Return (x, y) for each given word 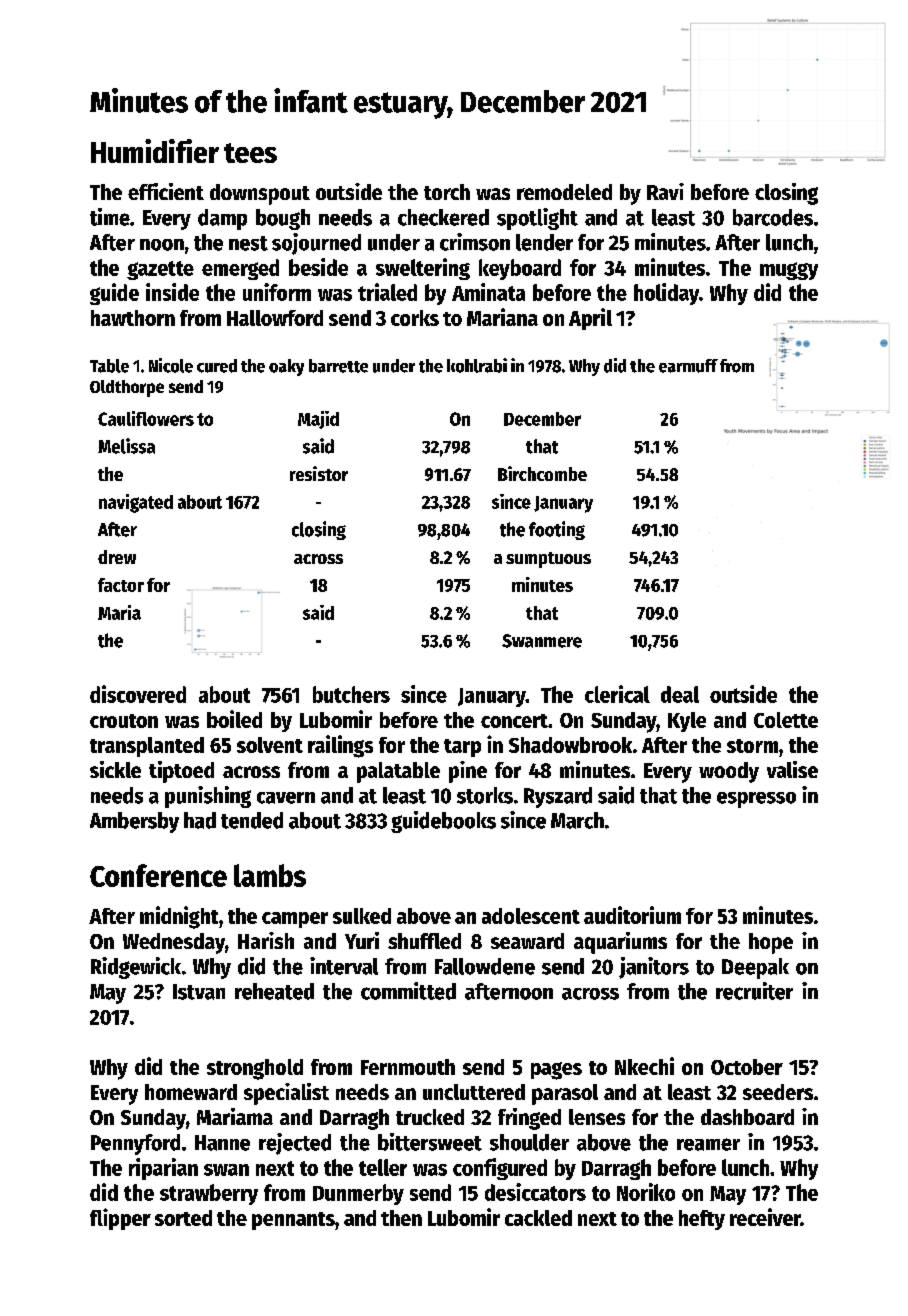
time (110, 217)
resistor (319, 473)
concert (514, 721)
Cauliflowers (146, 418)
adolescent (531, 916)
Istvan (199, 992)
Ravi (665, 191)
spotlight (537, 219)
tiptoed (181, 772)
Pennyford (135, 1144)
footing (557, 530)
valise (792, 769)
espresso (756, 800)
